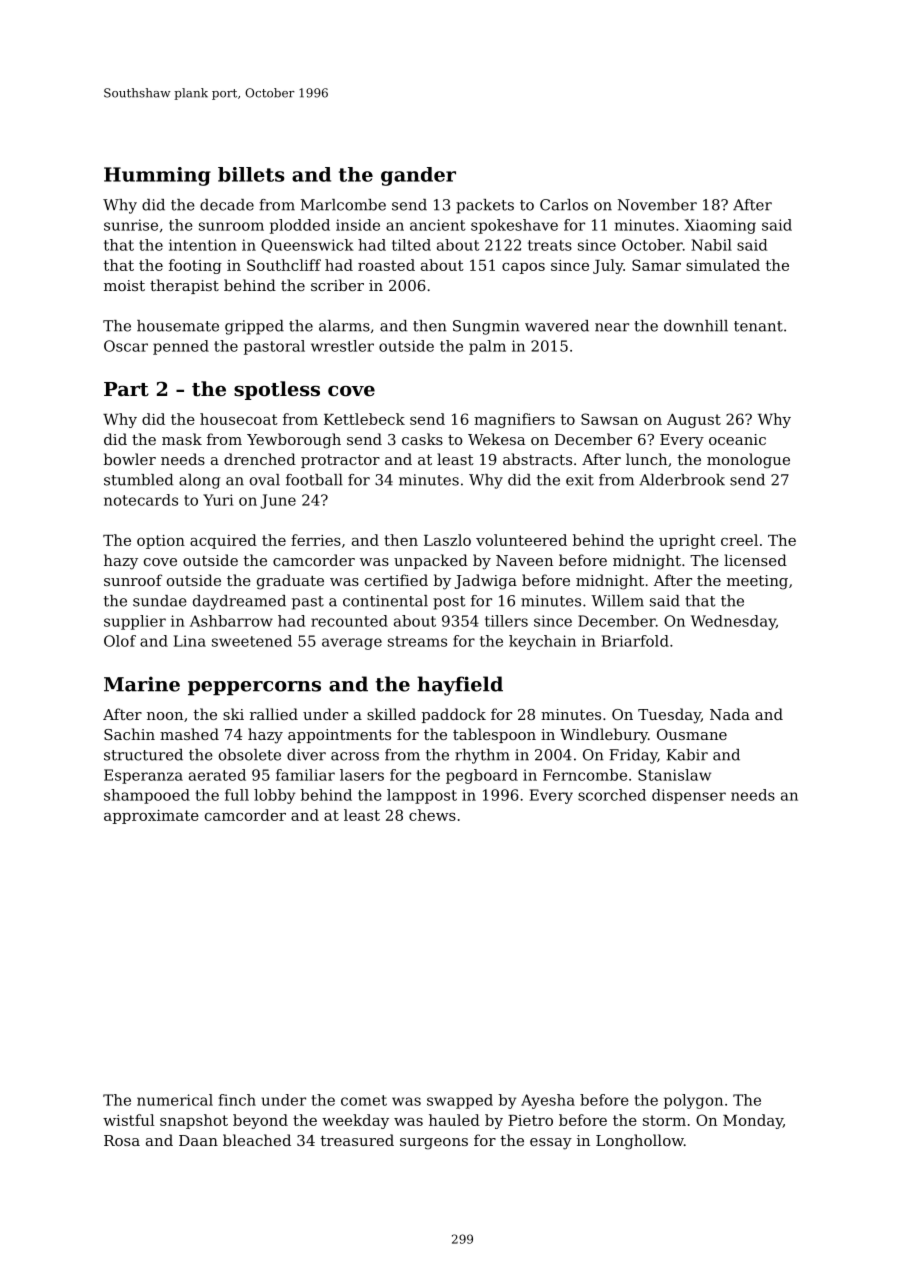 This document has height=1280, width=902. Describe the element at coordinates (523, 268) in the document. I see `capos` at that location.
